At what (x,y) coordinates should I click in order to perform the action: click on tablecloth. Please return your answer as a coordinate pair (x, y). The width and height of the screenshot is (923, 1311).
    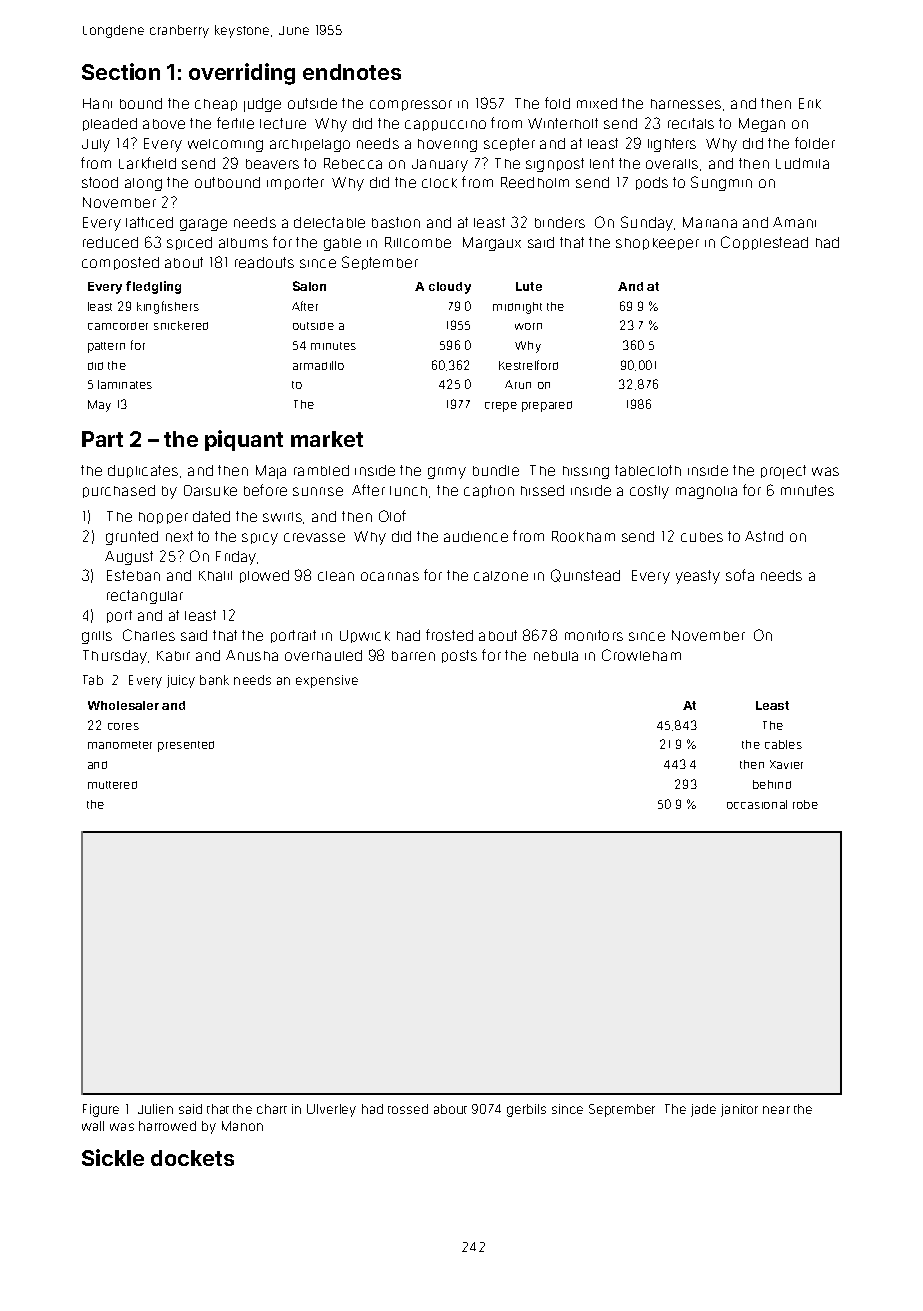
    Looking at the image, I should click on (648, 470).
